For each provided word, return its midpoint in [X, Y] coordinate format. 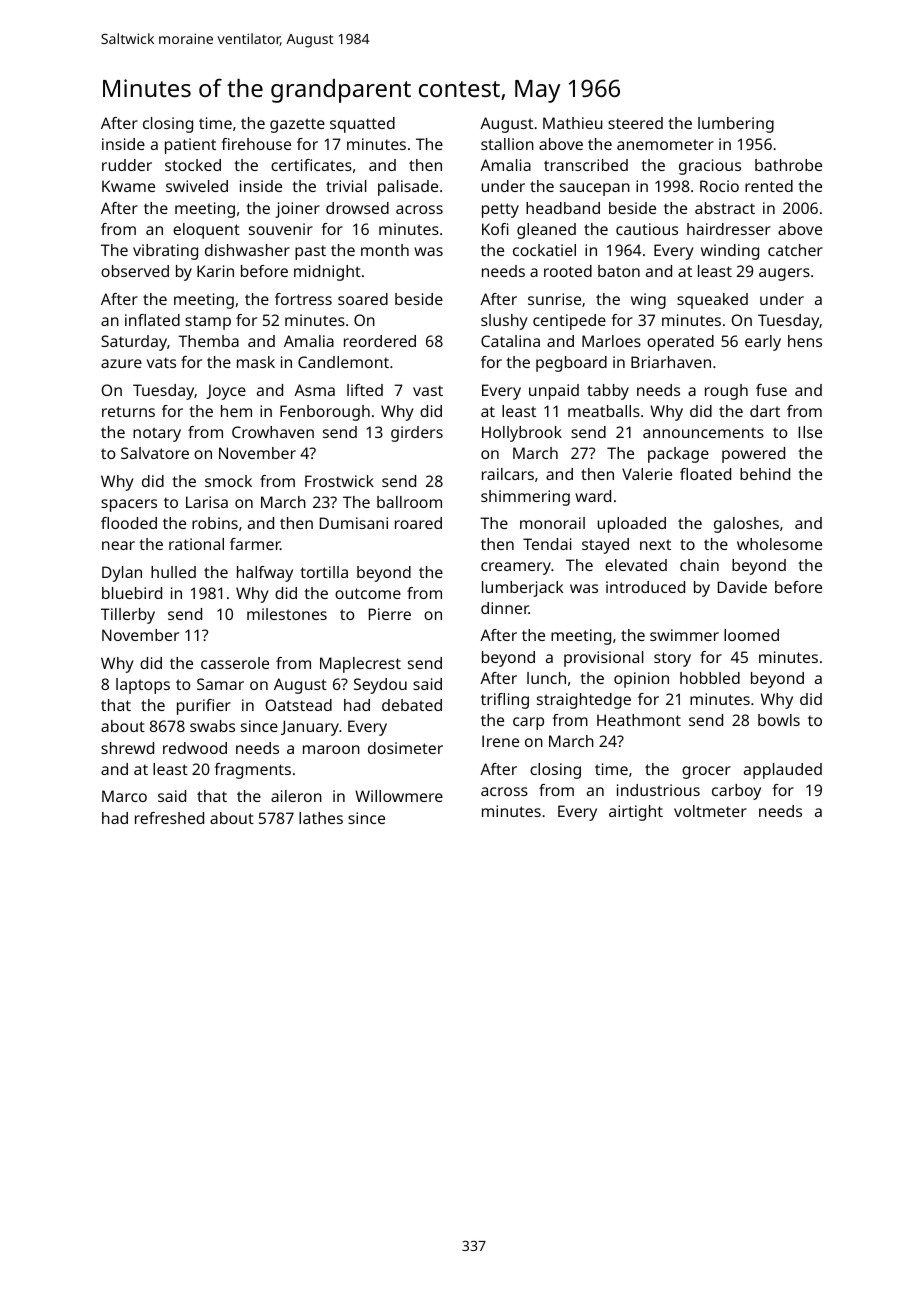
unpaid [554, 392]
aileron [296, 796]
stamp [208, 322]
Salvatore [155, 453]
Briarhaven [671, 362]
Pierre [390, 614]
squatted [362, 125]
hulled [173, 572]
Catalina [510, 341]
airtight [636, 813]
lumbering [736, 125]
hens [805, 341]
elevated [636, 565]
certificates [311, 165]
